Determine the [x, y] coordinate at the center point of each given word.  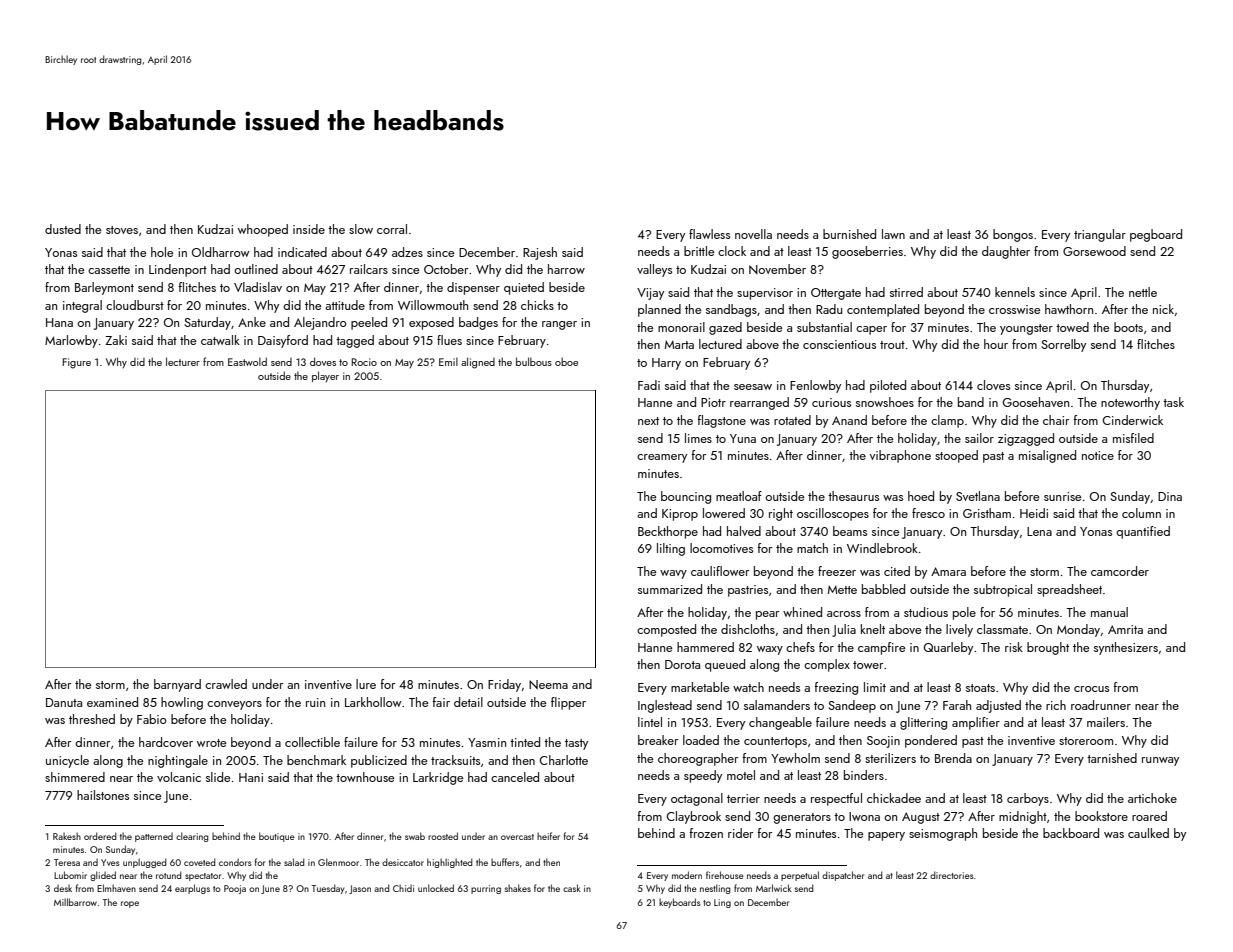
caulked [1148, 833]
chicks [537, 305]
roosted [443, 836]
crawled [226, 684]
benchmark [316, 760]
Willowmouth [433, 305]
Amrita [1125, 629]
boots [1128, 327]
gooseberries [867, 252]
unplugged [144, 863]
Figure [77, 363]
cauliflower [720, 571]
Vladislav [258, 287]
